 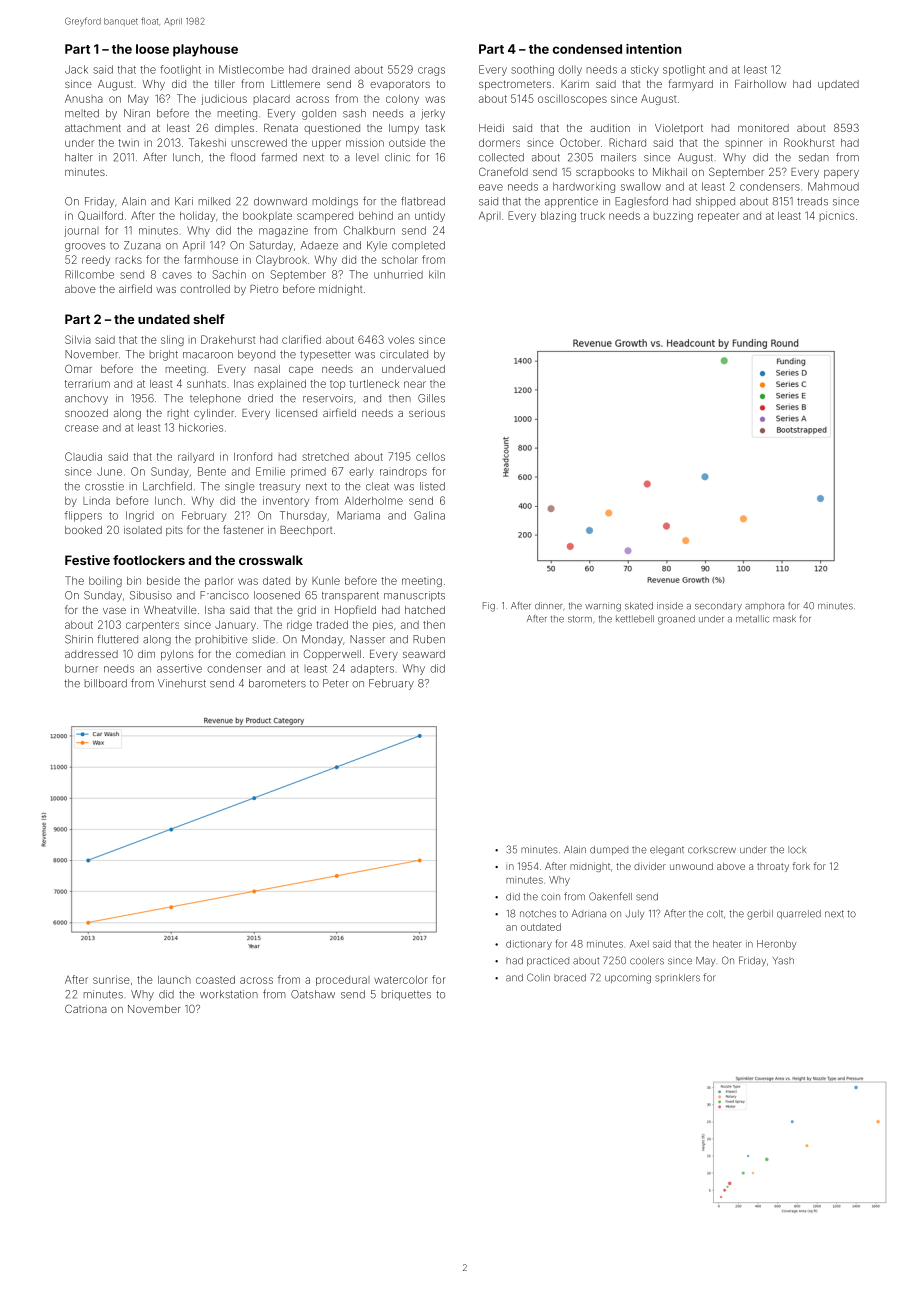 I want to click on Gilles, so click(x=431, y=398).
